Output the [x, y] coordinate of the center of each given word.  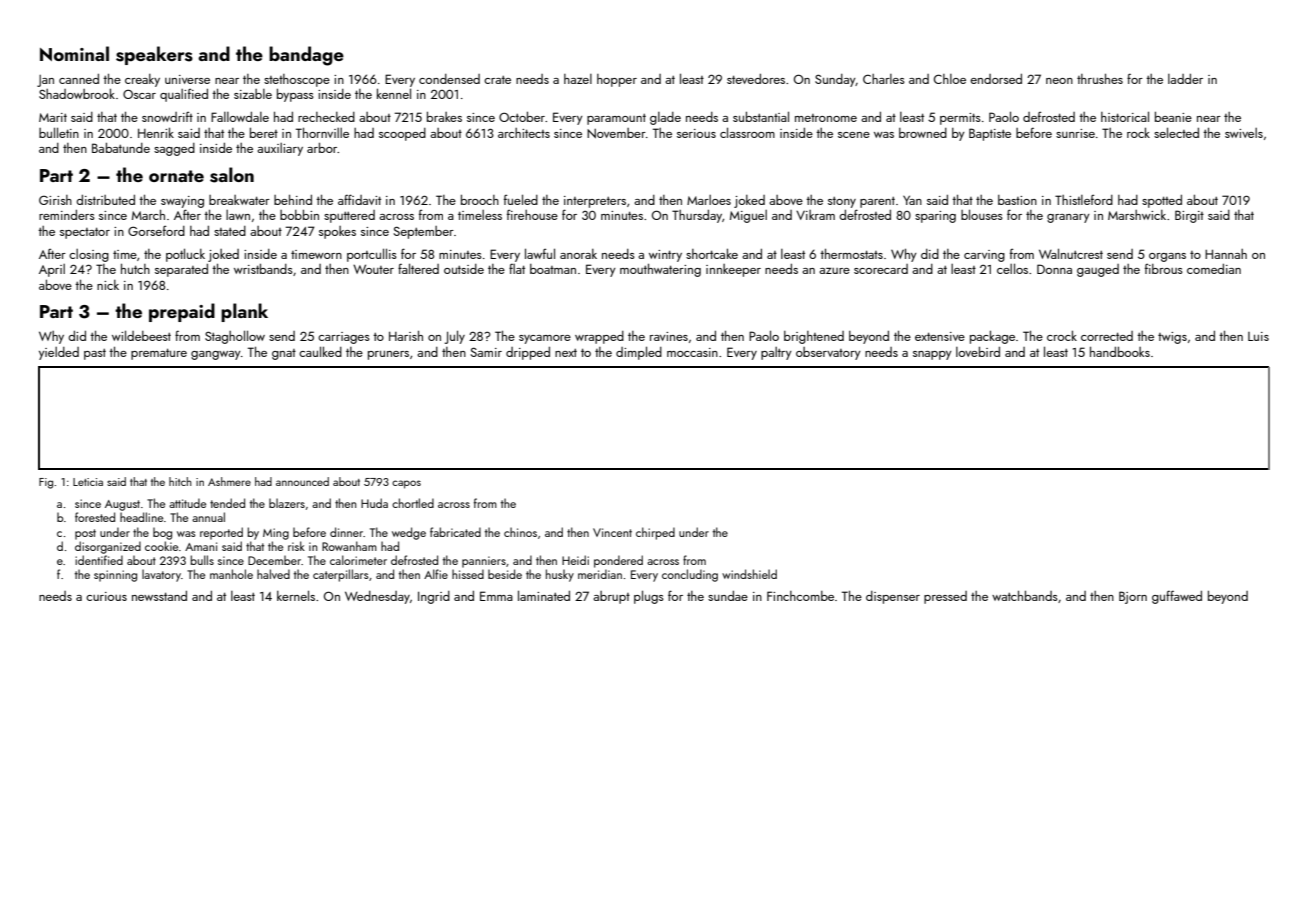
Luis [1258, 336]
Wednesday [377, 597]
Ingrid [434, 597]
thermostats [851, 254]
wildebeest [141, 335]
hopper [617, 80]
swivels [1244, 133]
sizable [253, 94]
